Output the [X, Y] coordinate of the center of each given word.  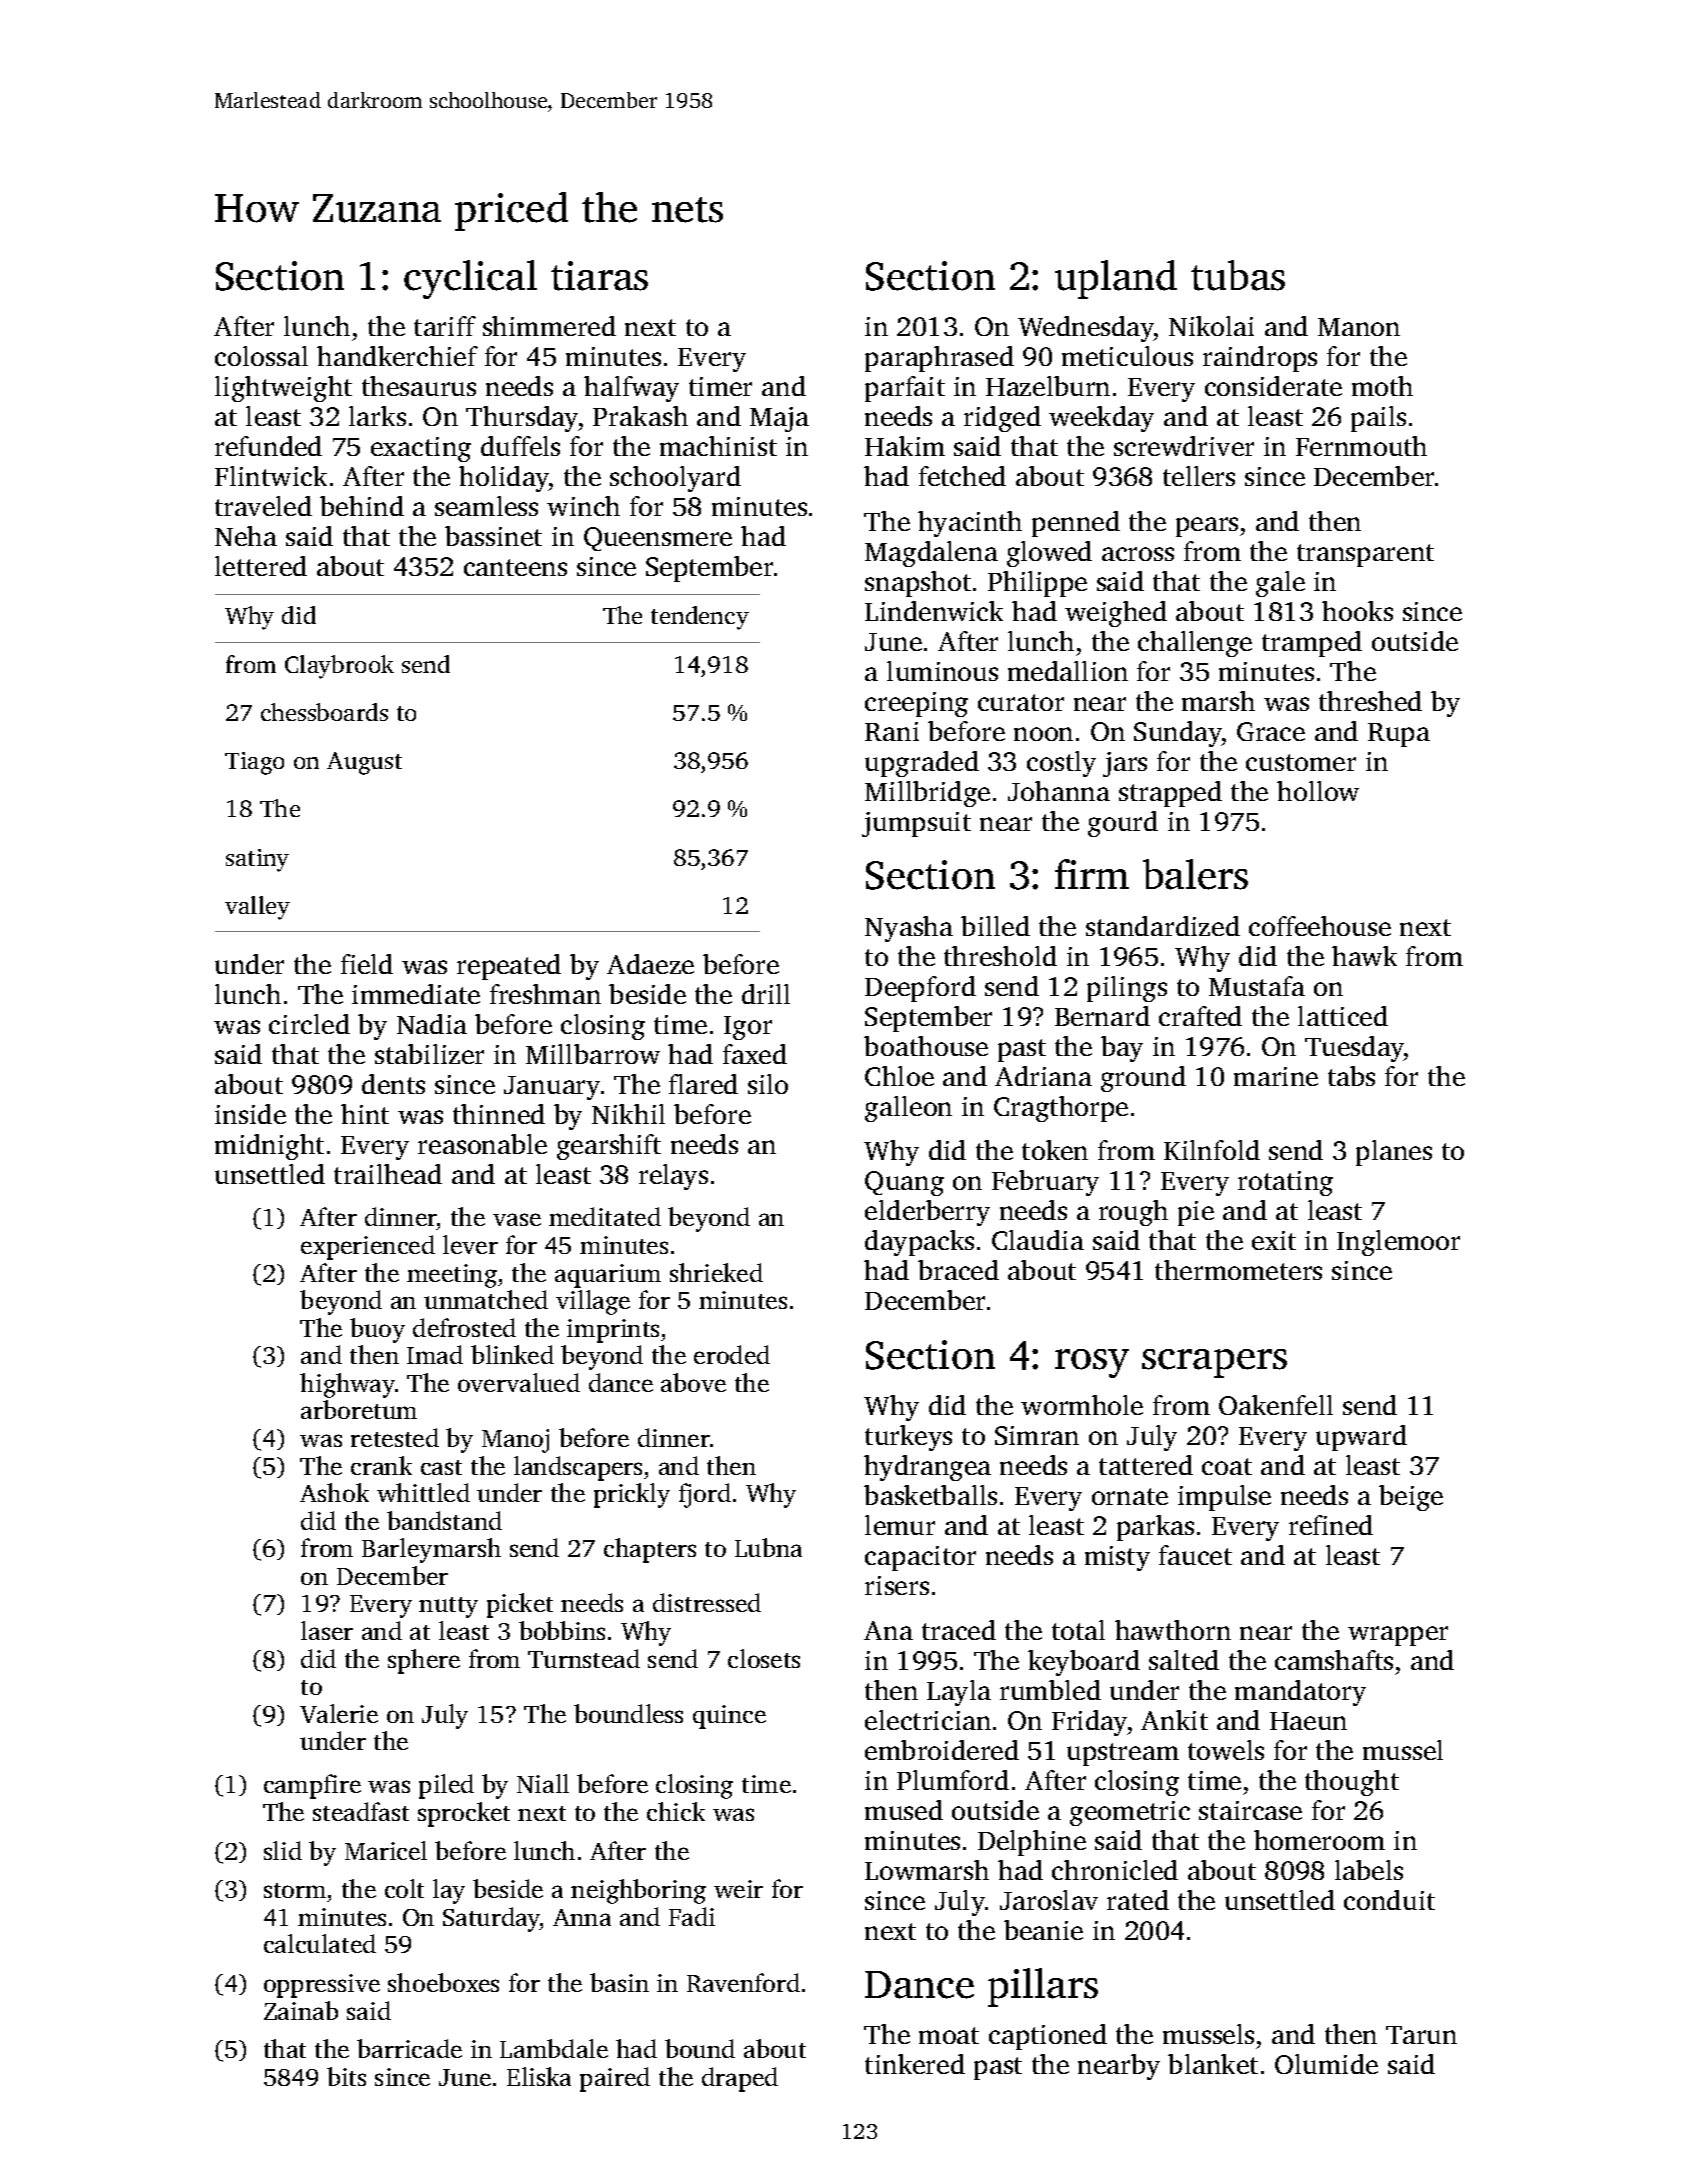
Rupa [1399, 735]
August [364, 763]
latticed [1343, 1016]
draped [740, 2079]
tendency [700, 618]
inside [250, 1114]
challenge [1195, 644]
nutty [448, 1607]
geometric [1130, 1813]
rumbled [1050, 1690]
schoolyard [675, 479]
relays [673, 1177]
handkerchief [397, 356]
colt [404, 1888]
